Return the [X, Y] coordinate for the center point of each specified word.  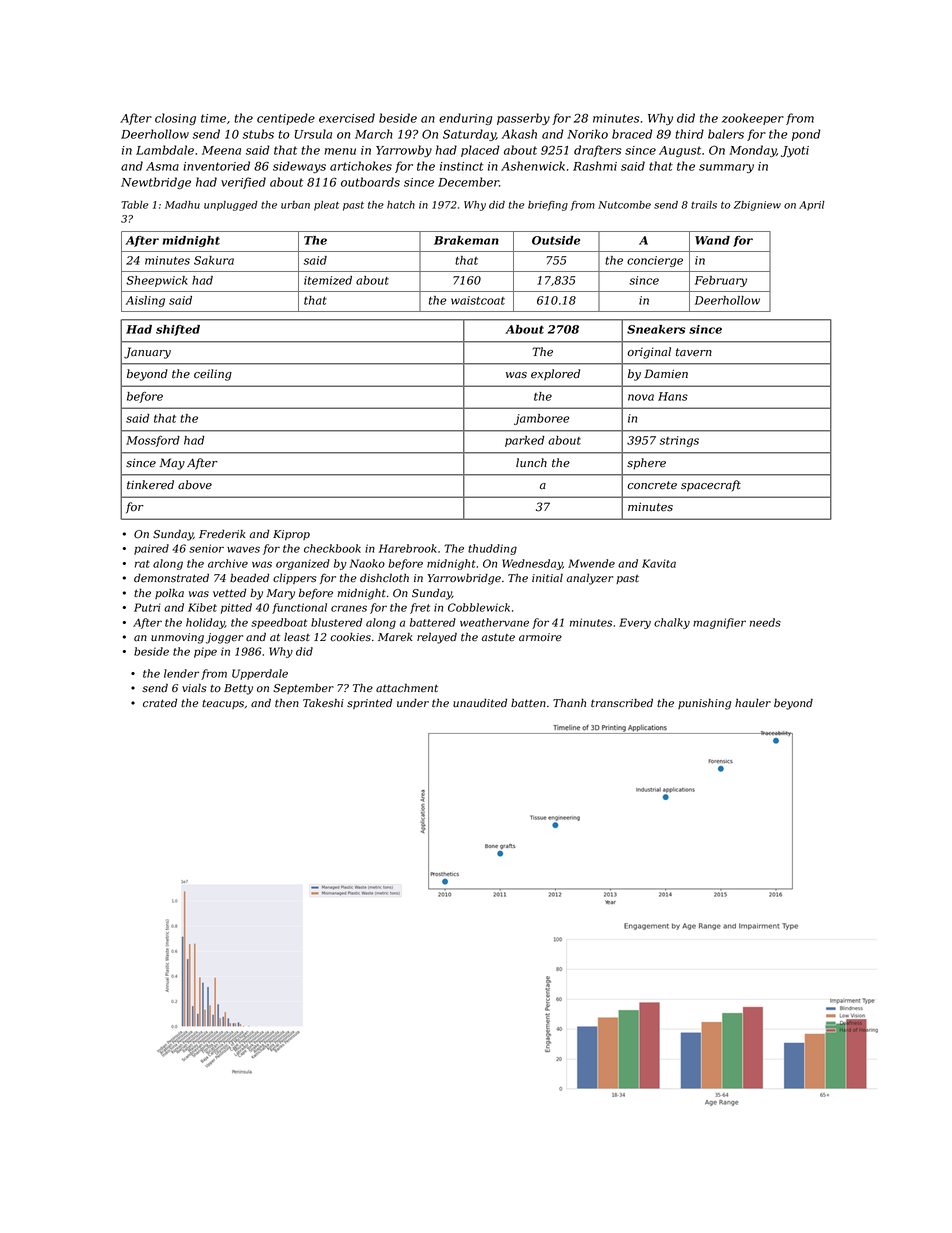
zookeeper [753, 119]
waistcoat [478, 300]
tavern [694, 352]
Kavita [659, 563]
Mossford [153, 441]
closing [175, 119]
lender [181, 673]
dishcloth [384, 577]
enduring [465, 119]
